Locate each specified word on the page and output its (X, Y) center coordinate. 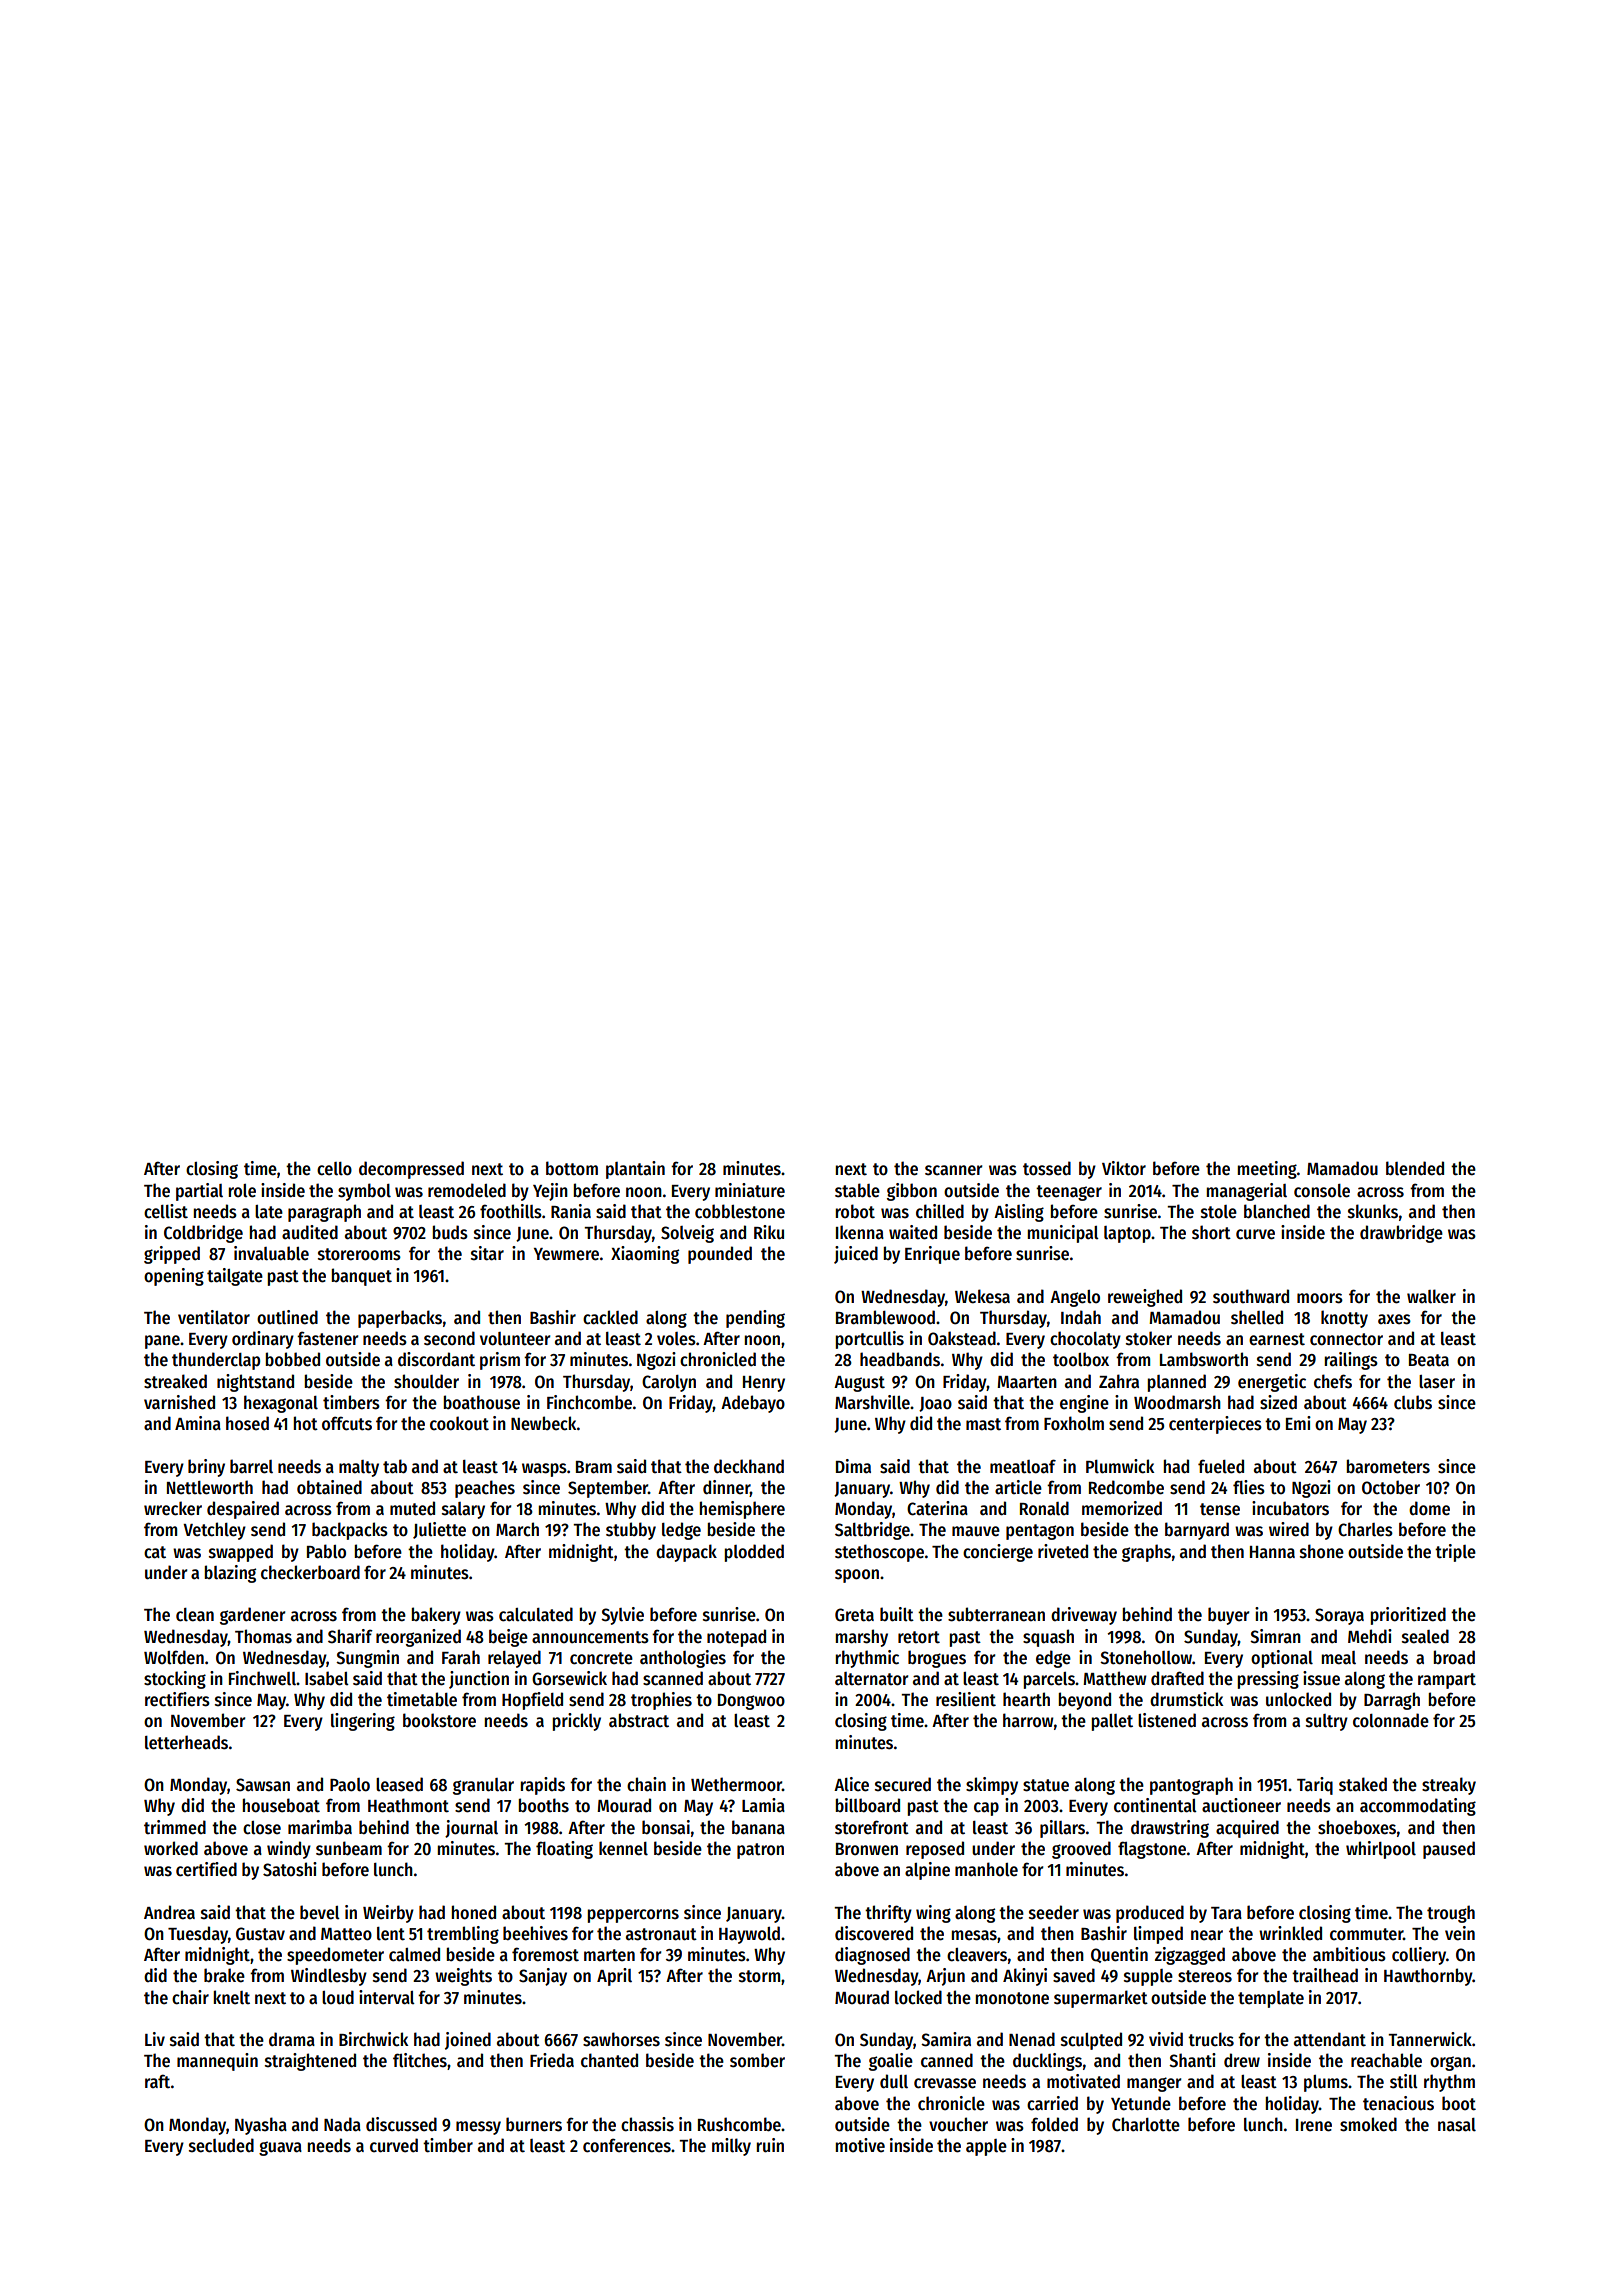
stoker (1149, 1338)
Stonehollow (1146, 1657)
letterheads (186, 1742)
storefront (872, 1827)
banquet (361, 1277)
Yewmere (566, 1254)
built (897, 1614)
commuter (1366, 1934)
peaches (485, 1489)
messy (478, 2128)
